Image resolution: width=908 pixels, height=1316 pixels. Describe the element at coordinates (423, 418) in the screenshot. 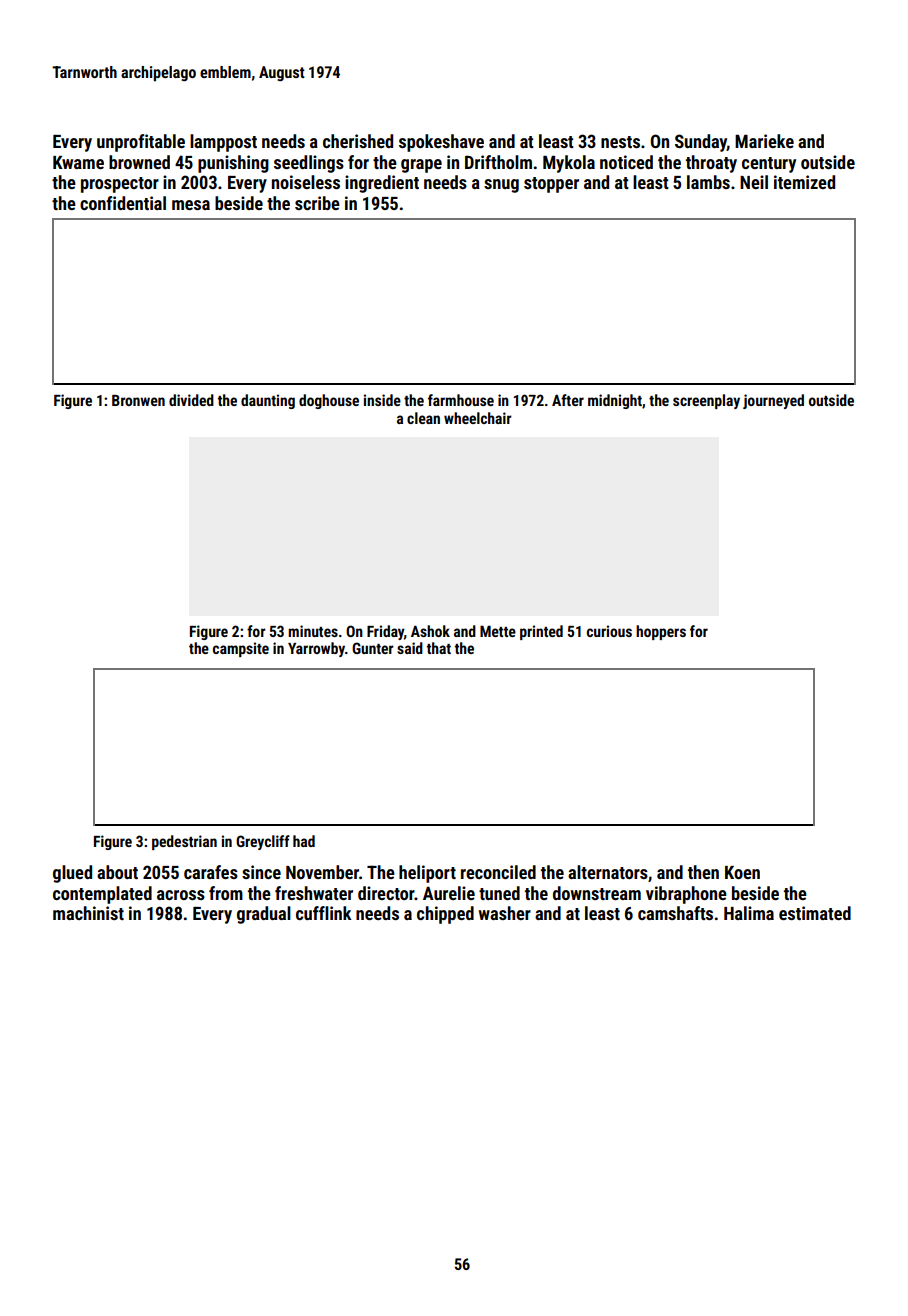

I see `clean` at that location.
